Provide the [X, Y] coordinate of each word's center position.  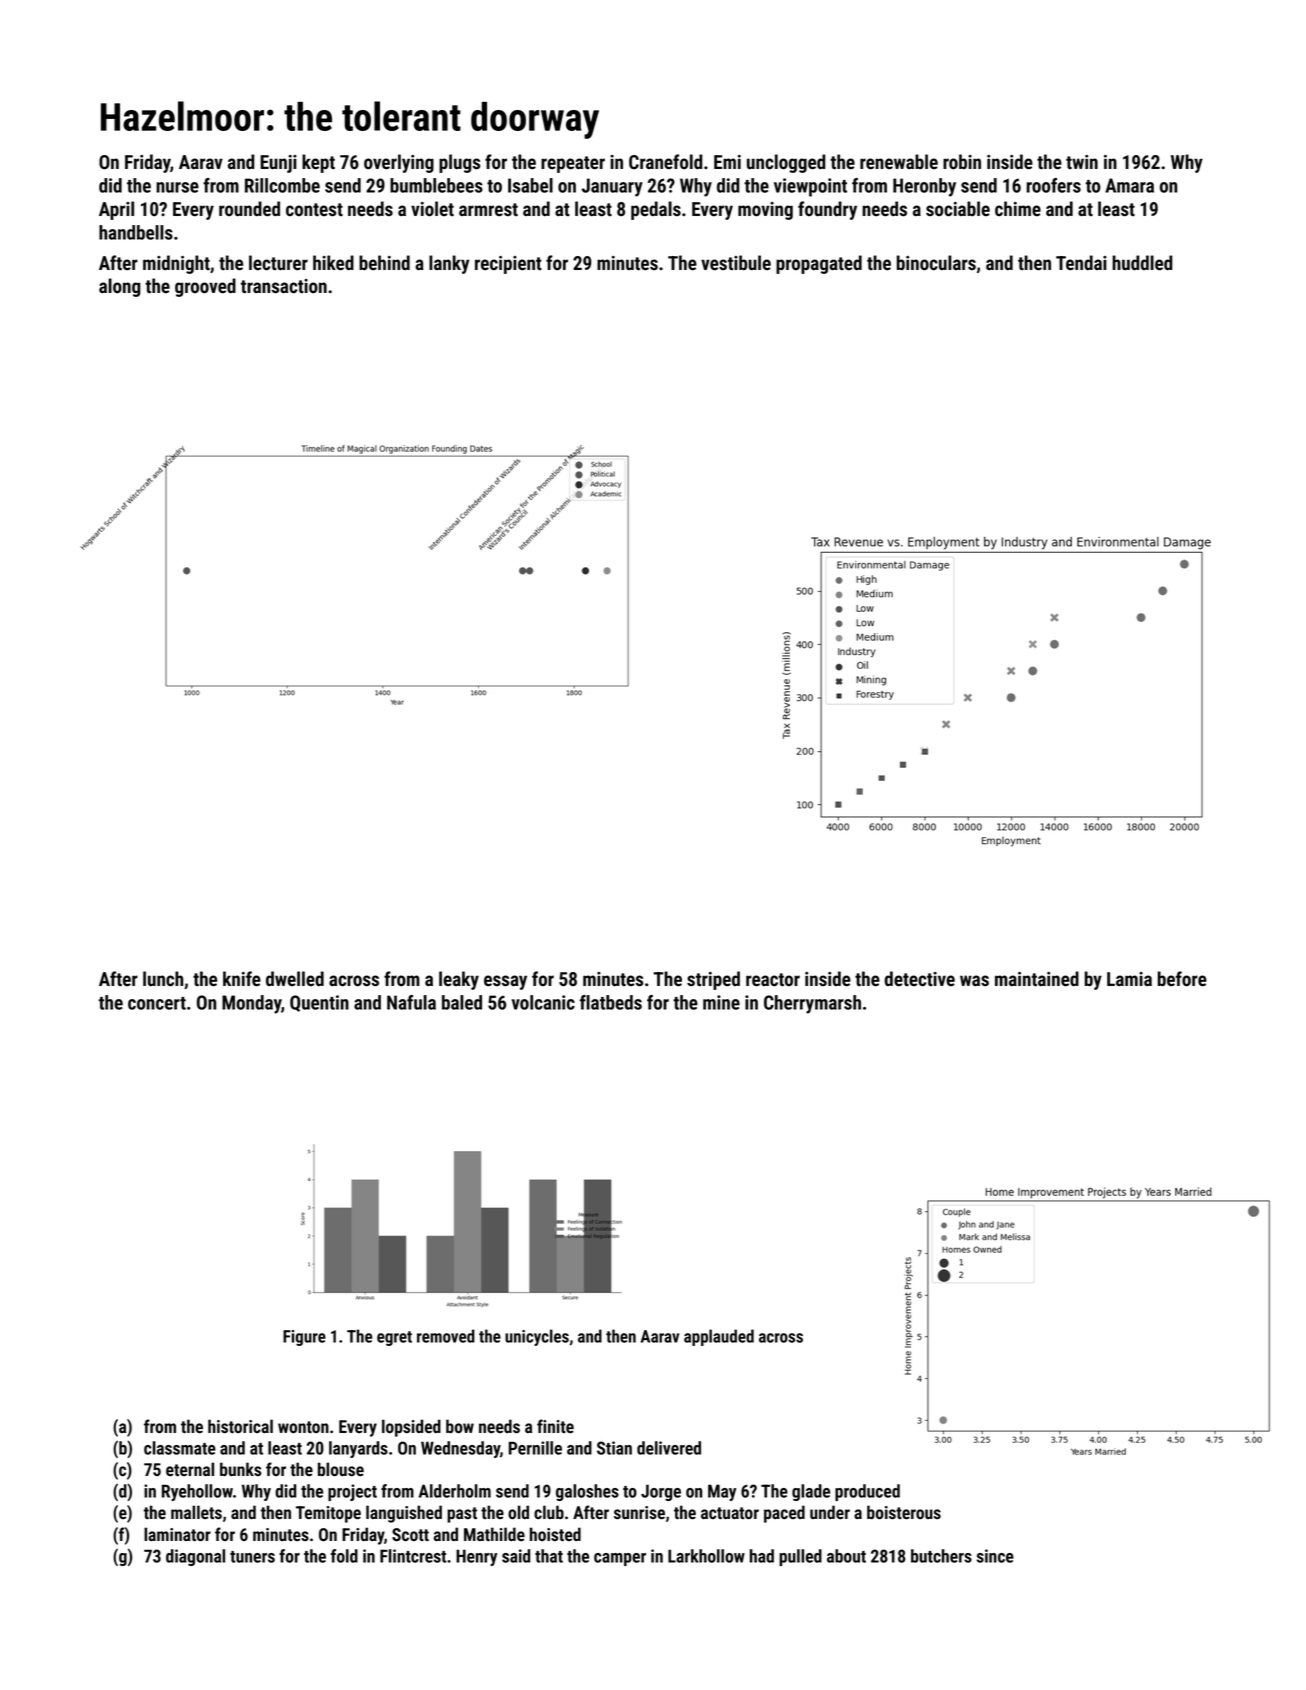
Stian [614, 1448]
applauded [719, 1337]
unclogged [786, 163]
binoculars [936, 263]
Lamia [1129, 979]
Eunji [278, 164]
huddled [1142, 263]
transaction [284, 286]
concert [157, 1003]
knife [242, 979]
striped [713, 980]
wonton [303, 1427]
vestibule [736, 263]
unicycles [537, 1337]
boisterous [904, 1512]
